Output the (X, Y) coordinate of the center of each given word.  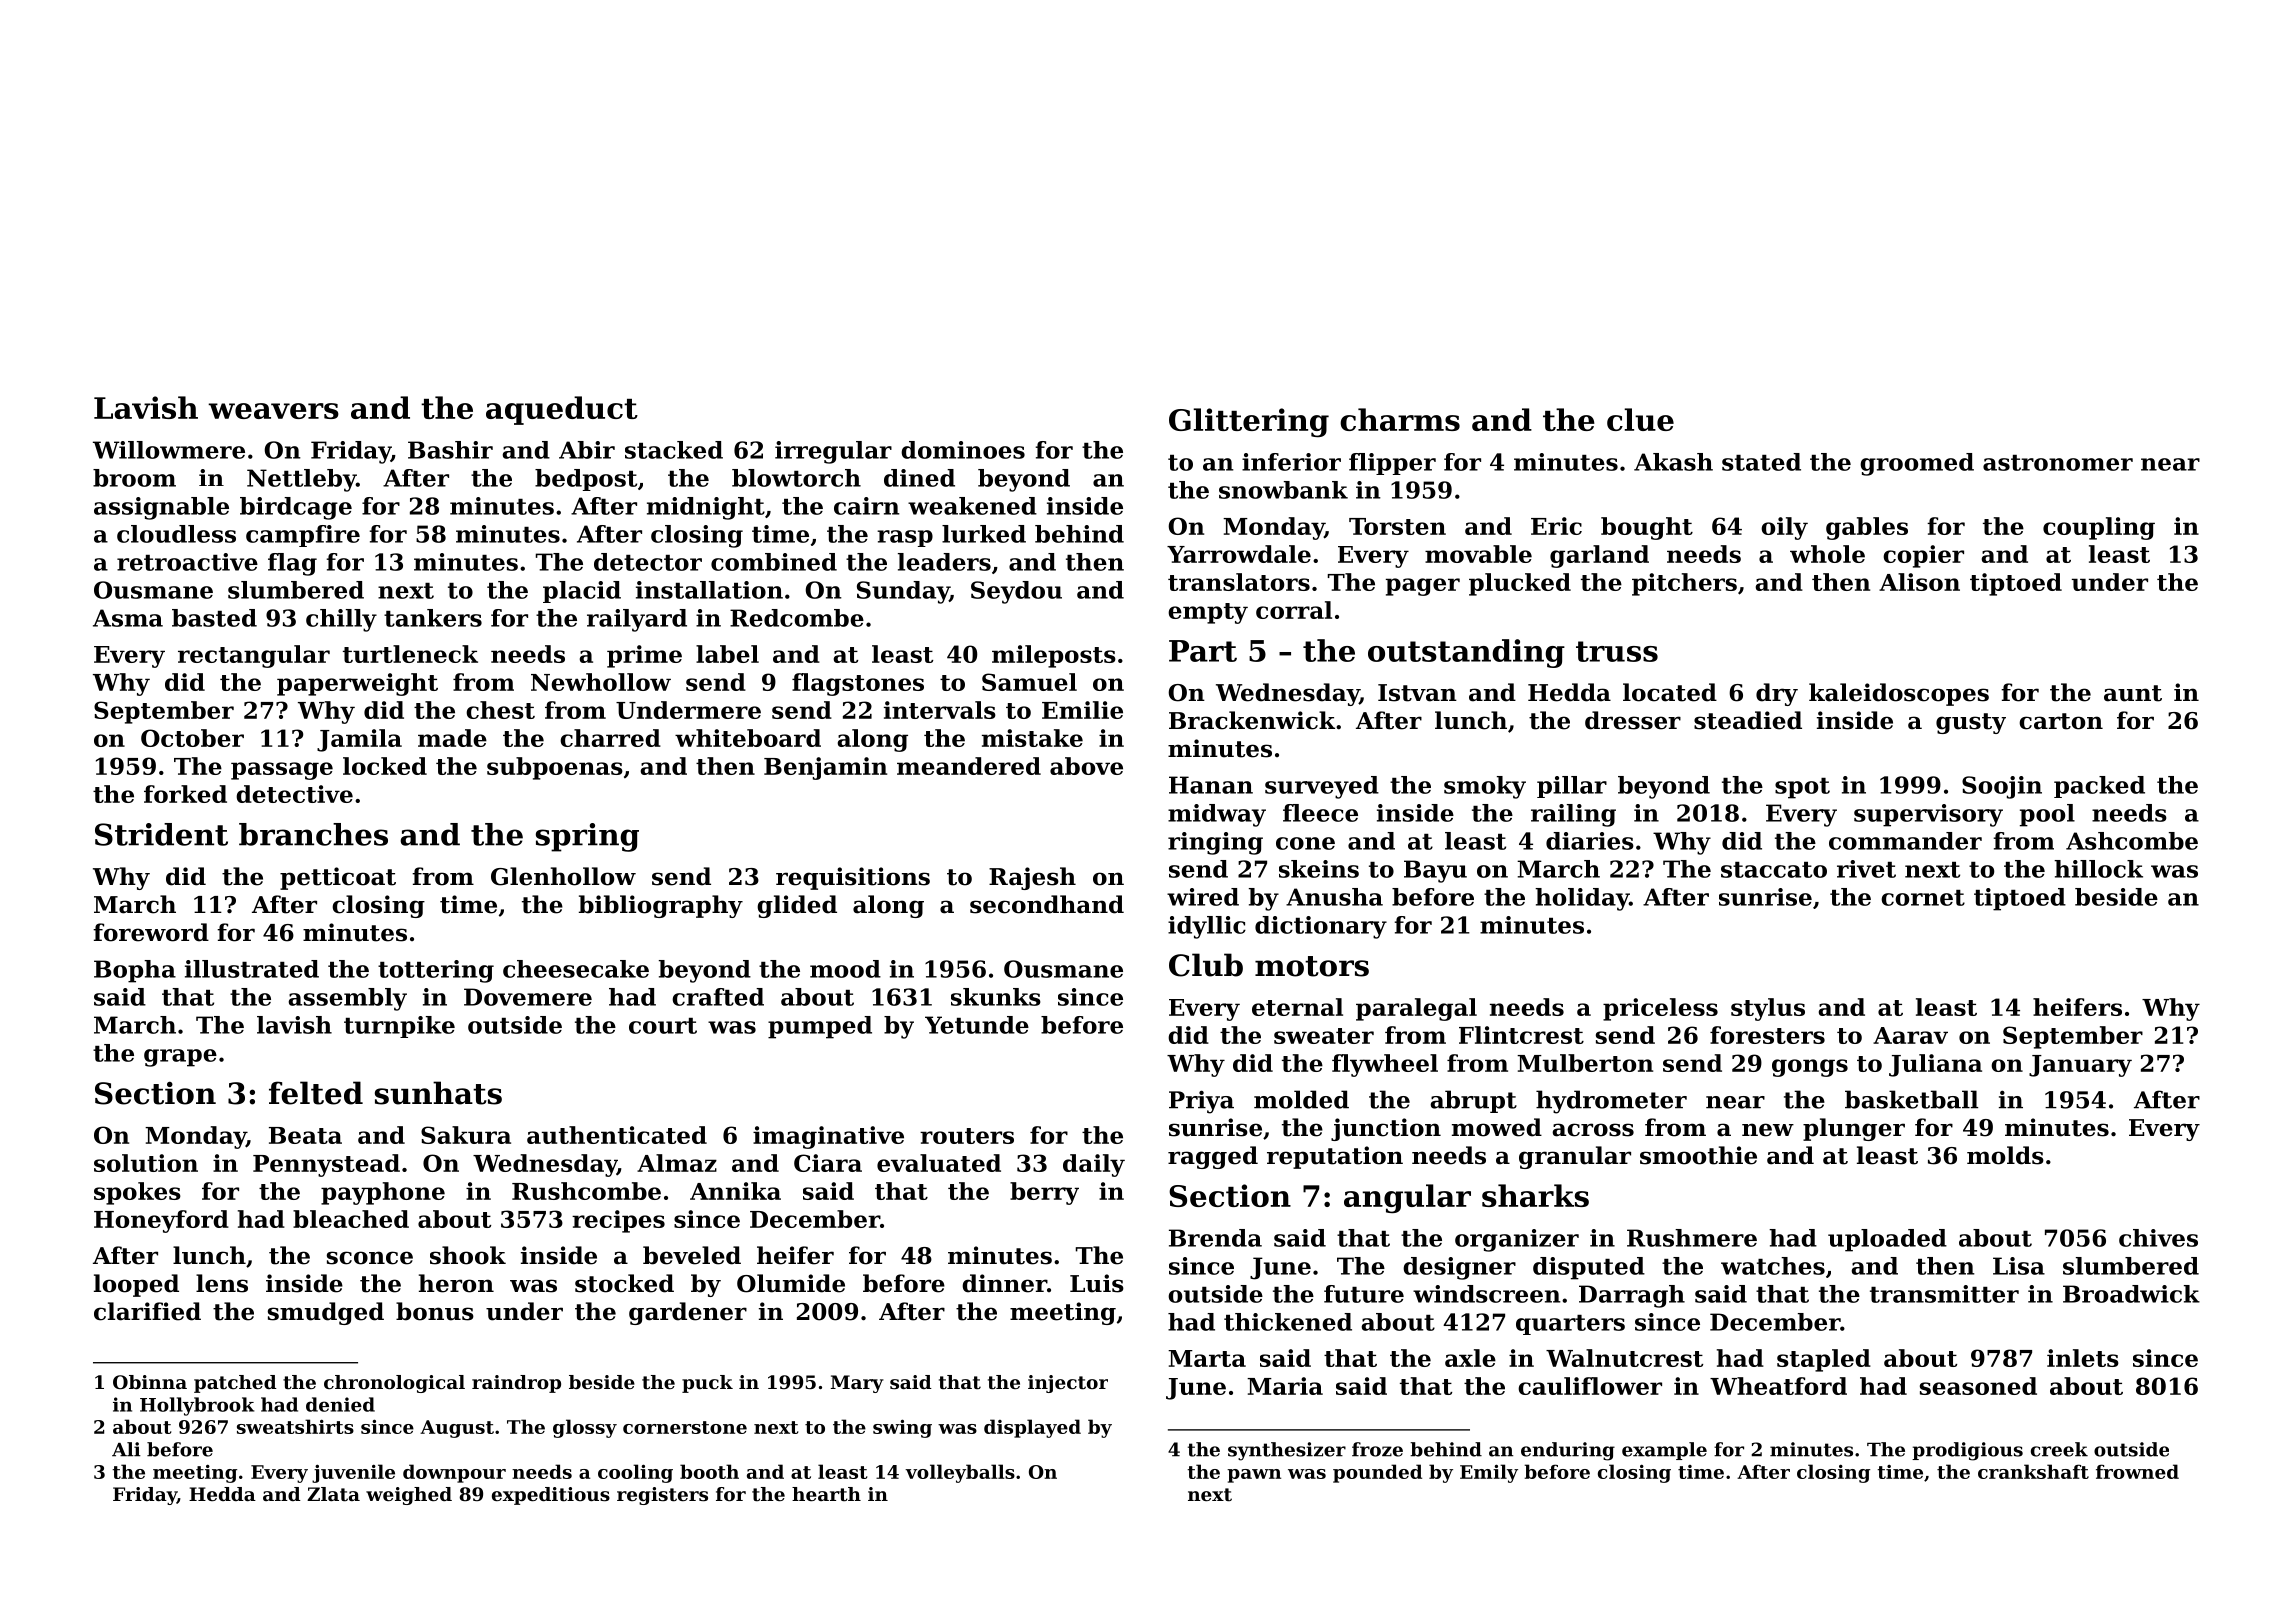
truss (1617, 651)
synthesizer (1287, 1451)
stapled (1824, 1360)
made (452, 738)
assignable (161, 508)
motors (1312, 966)
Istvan (1417, 693)
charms (1400, 419)
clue (1640, 419)
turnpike (399, 1027)
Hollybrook (197, 1406)
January (2080, 1066)
